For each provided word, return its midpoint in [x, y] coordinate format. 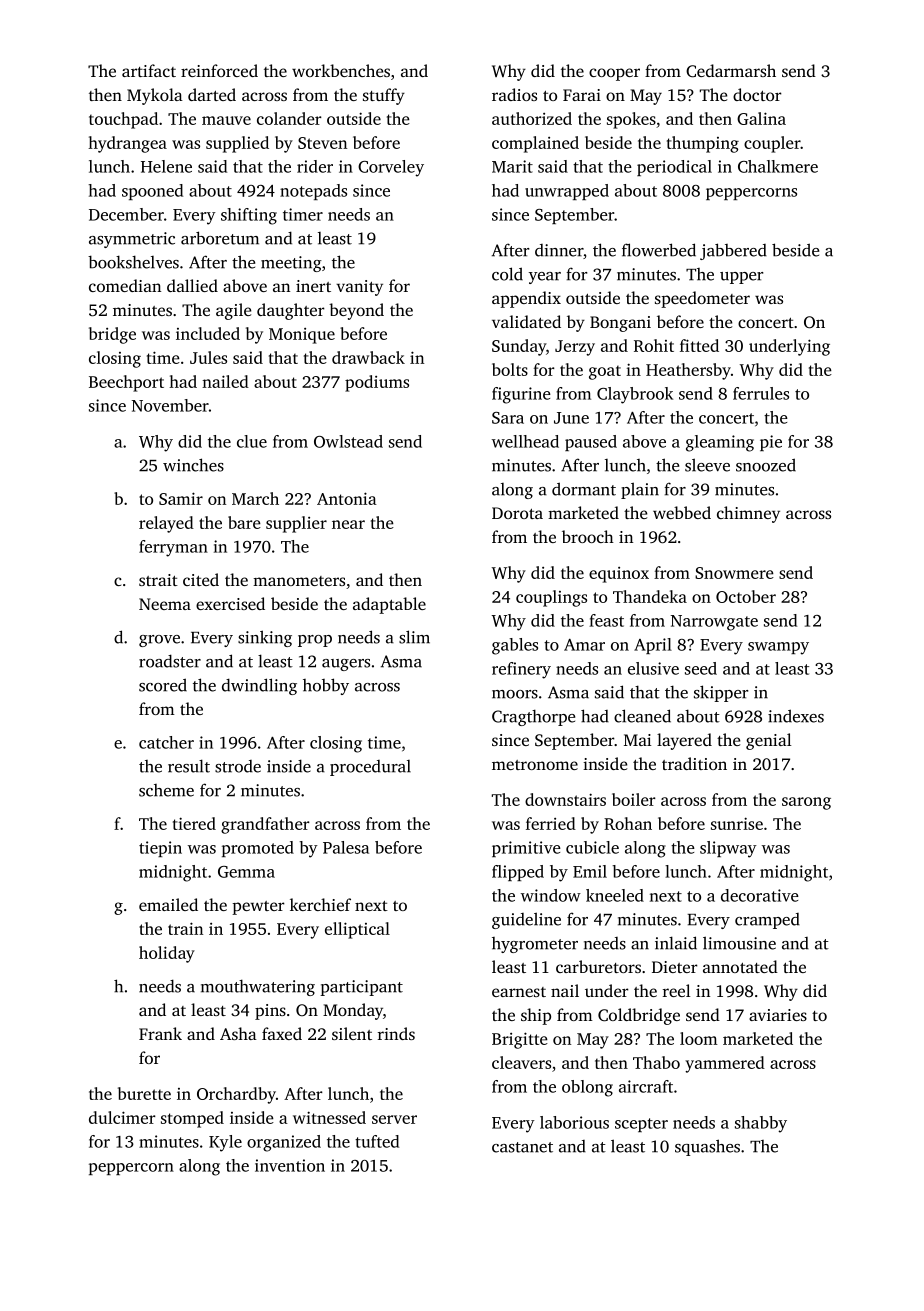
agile [233, 311]
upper [741, 278]
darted [212, 94]
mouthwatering [258, 987]
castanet [522, 1147]
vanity [359, 288]
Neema [165, 604]
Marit [512, 166]
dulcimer [122, 1117]
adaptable [389, 605]
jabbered [733, 251]
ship [536, 1016]
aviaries [778, 1015]
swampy [778, 648]
